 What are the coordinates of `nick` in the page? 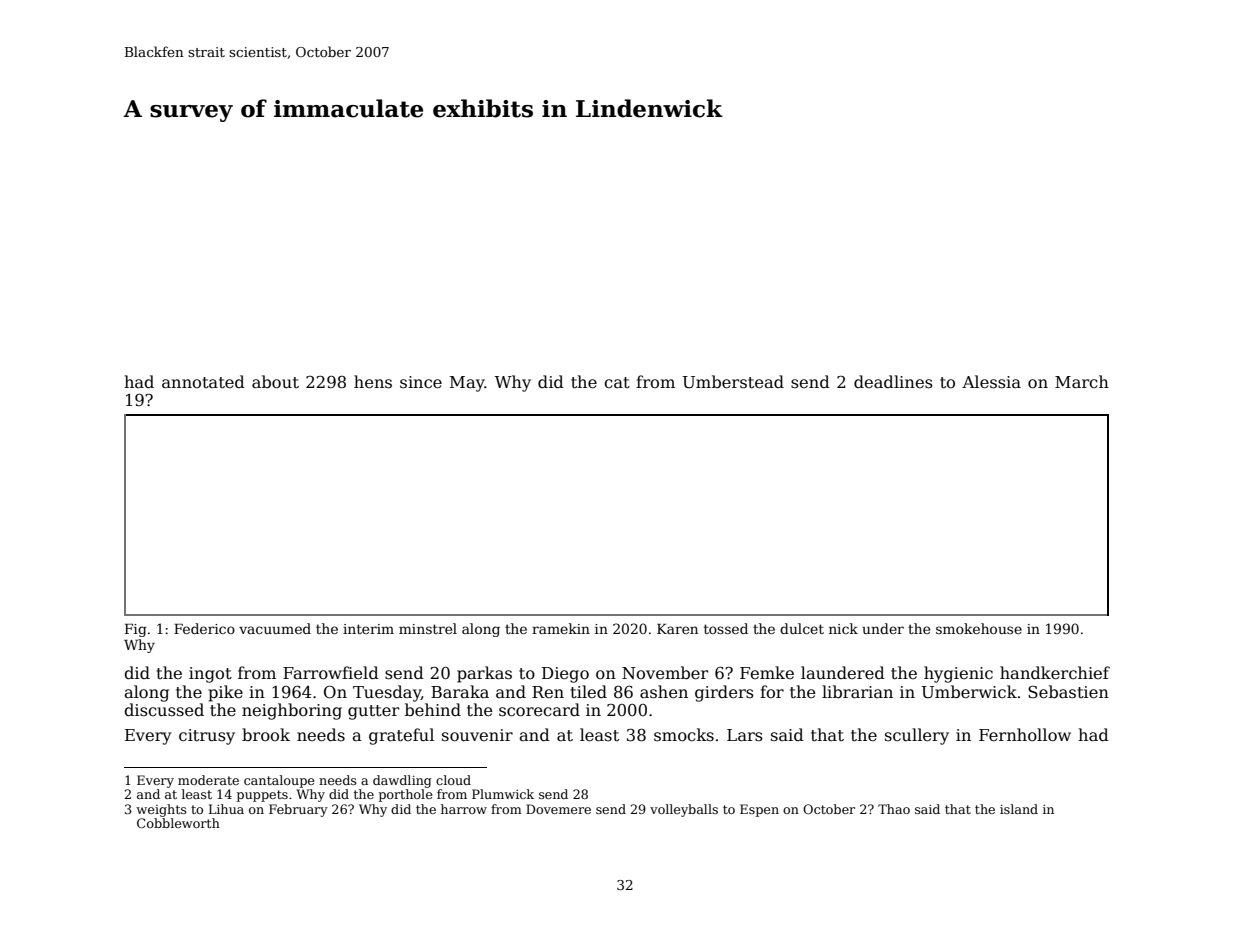 It's located at (843, 628).
